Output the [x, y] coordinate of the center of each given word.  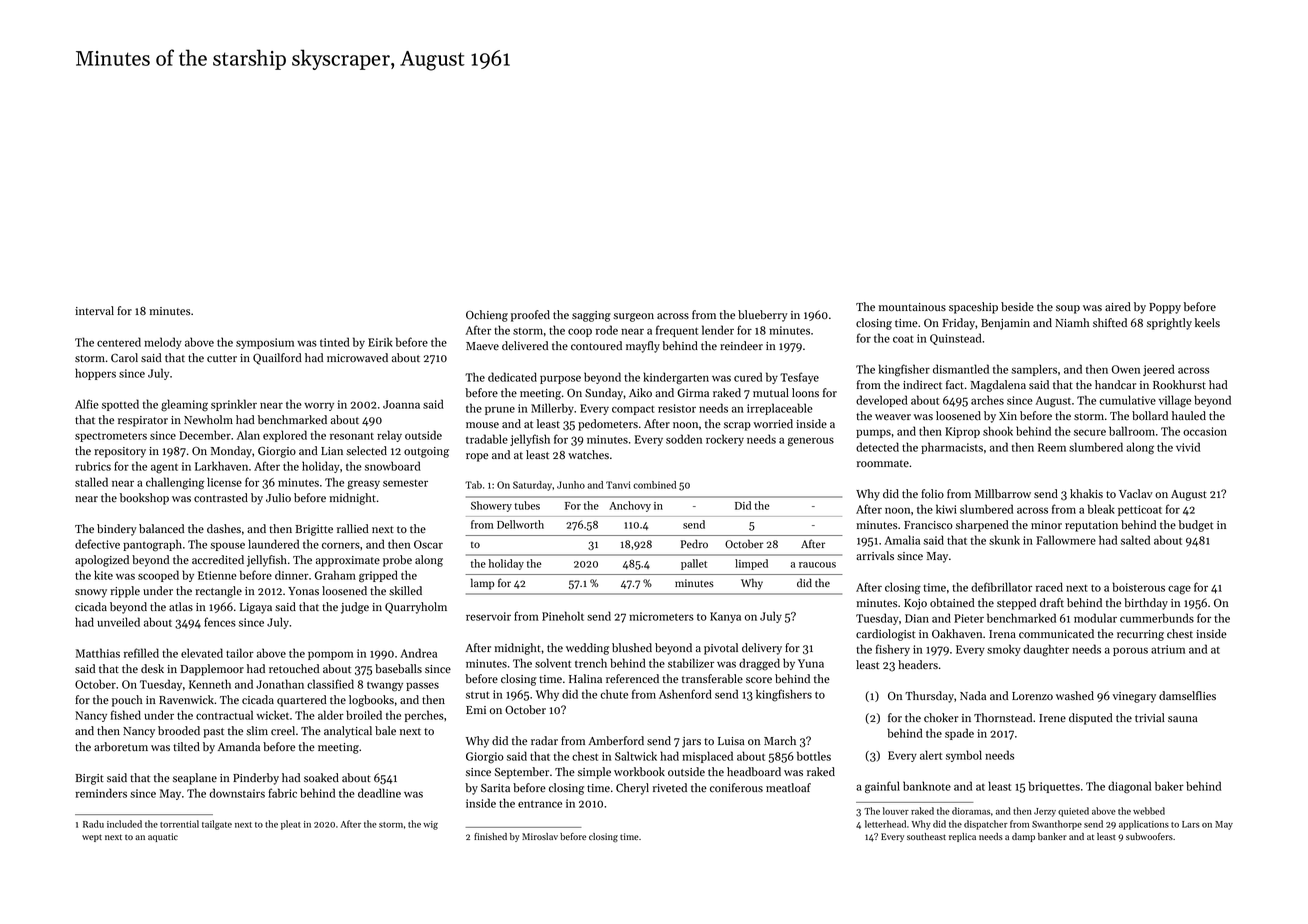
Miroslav [540, 836]
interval [94, 310]
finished [490, 836]
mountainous [912, 307]
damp [1023, 837]
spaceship [973, 308]
